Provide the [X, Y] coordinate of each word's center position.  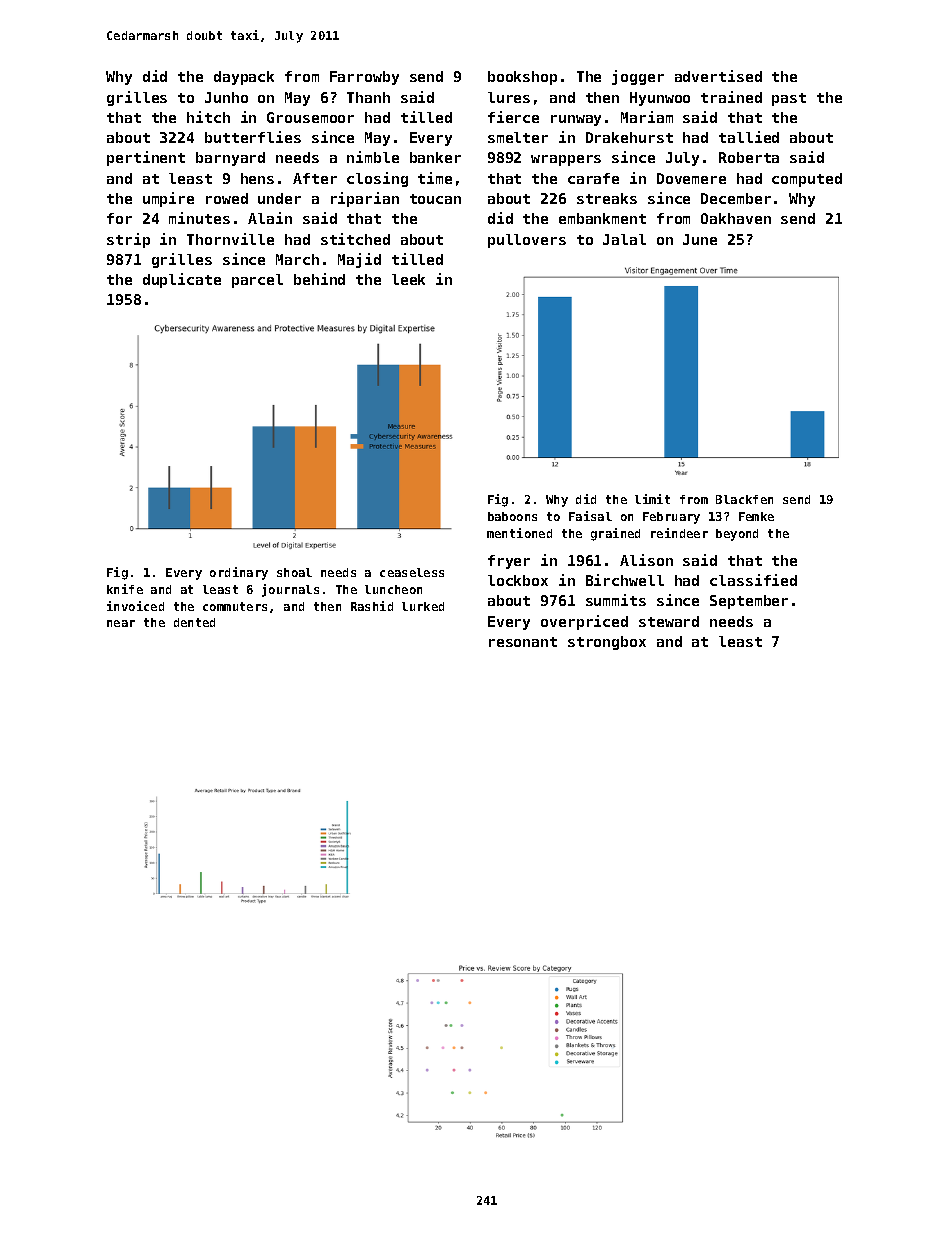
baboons [512, 516]
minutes [199, 218]
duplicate [182, 280]
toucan [435, 199]
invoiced [135, 606]
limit [652, 499]
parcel [257, 281]
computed [807, 180]
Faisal [590, 516]
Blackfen [744, 499]
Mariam [647, 117]
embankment [602, 218]
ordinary [239, 573]
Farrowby [364, 78]
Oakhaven [736, 218]
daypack [244, 78]
